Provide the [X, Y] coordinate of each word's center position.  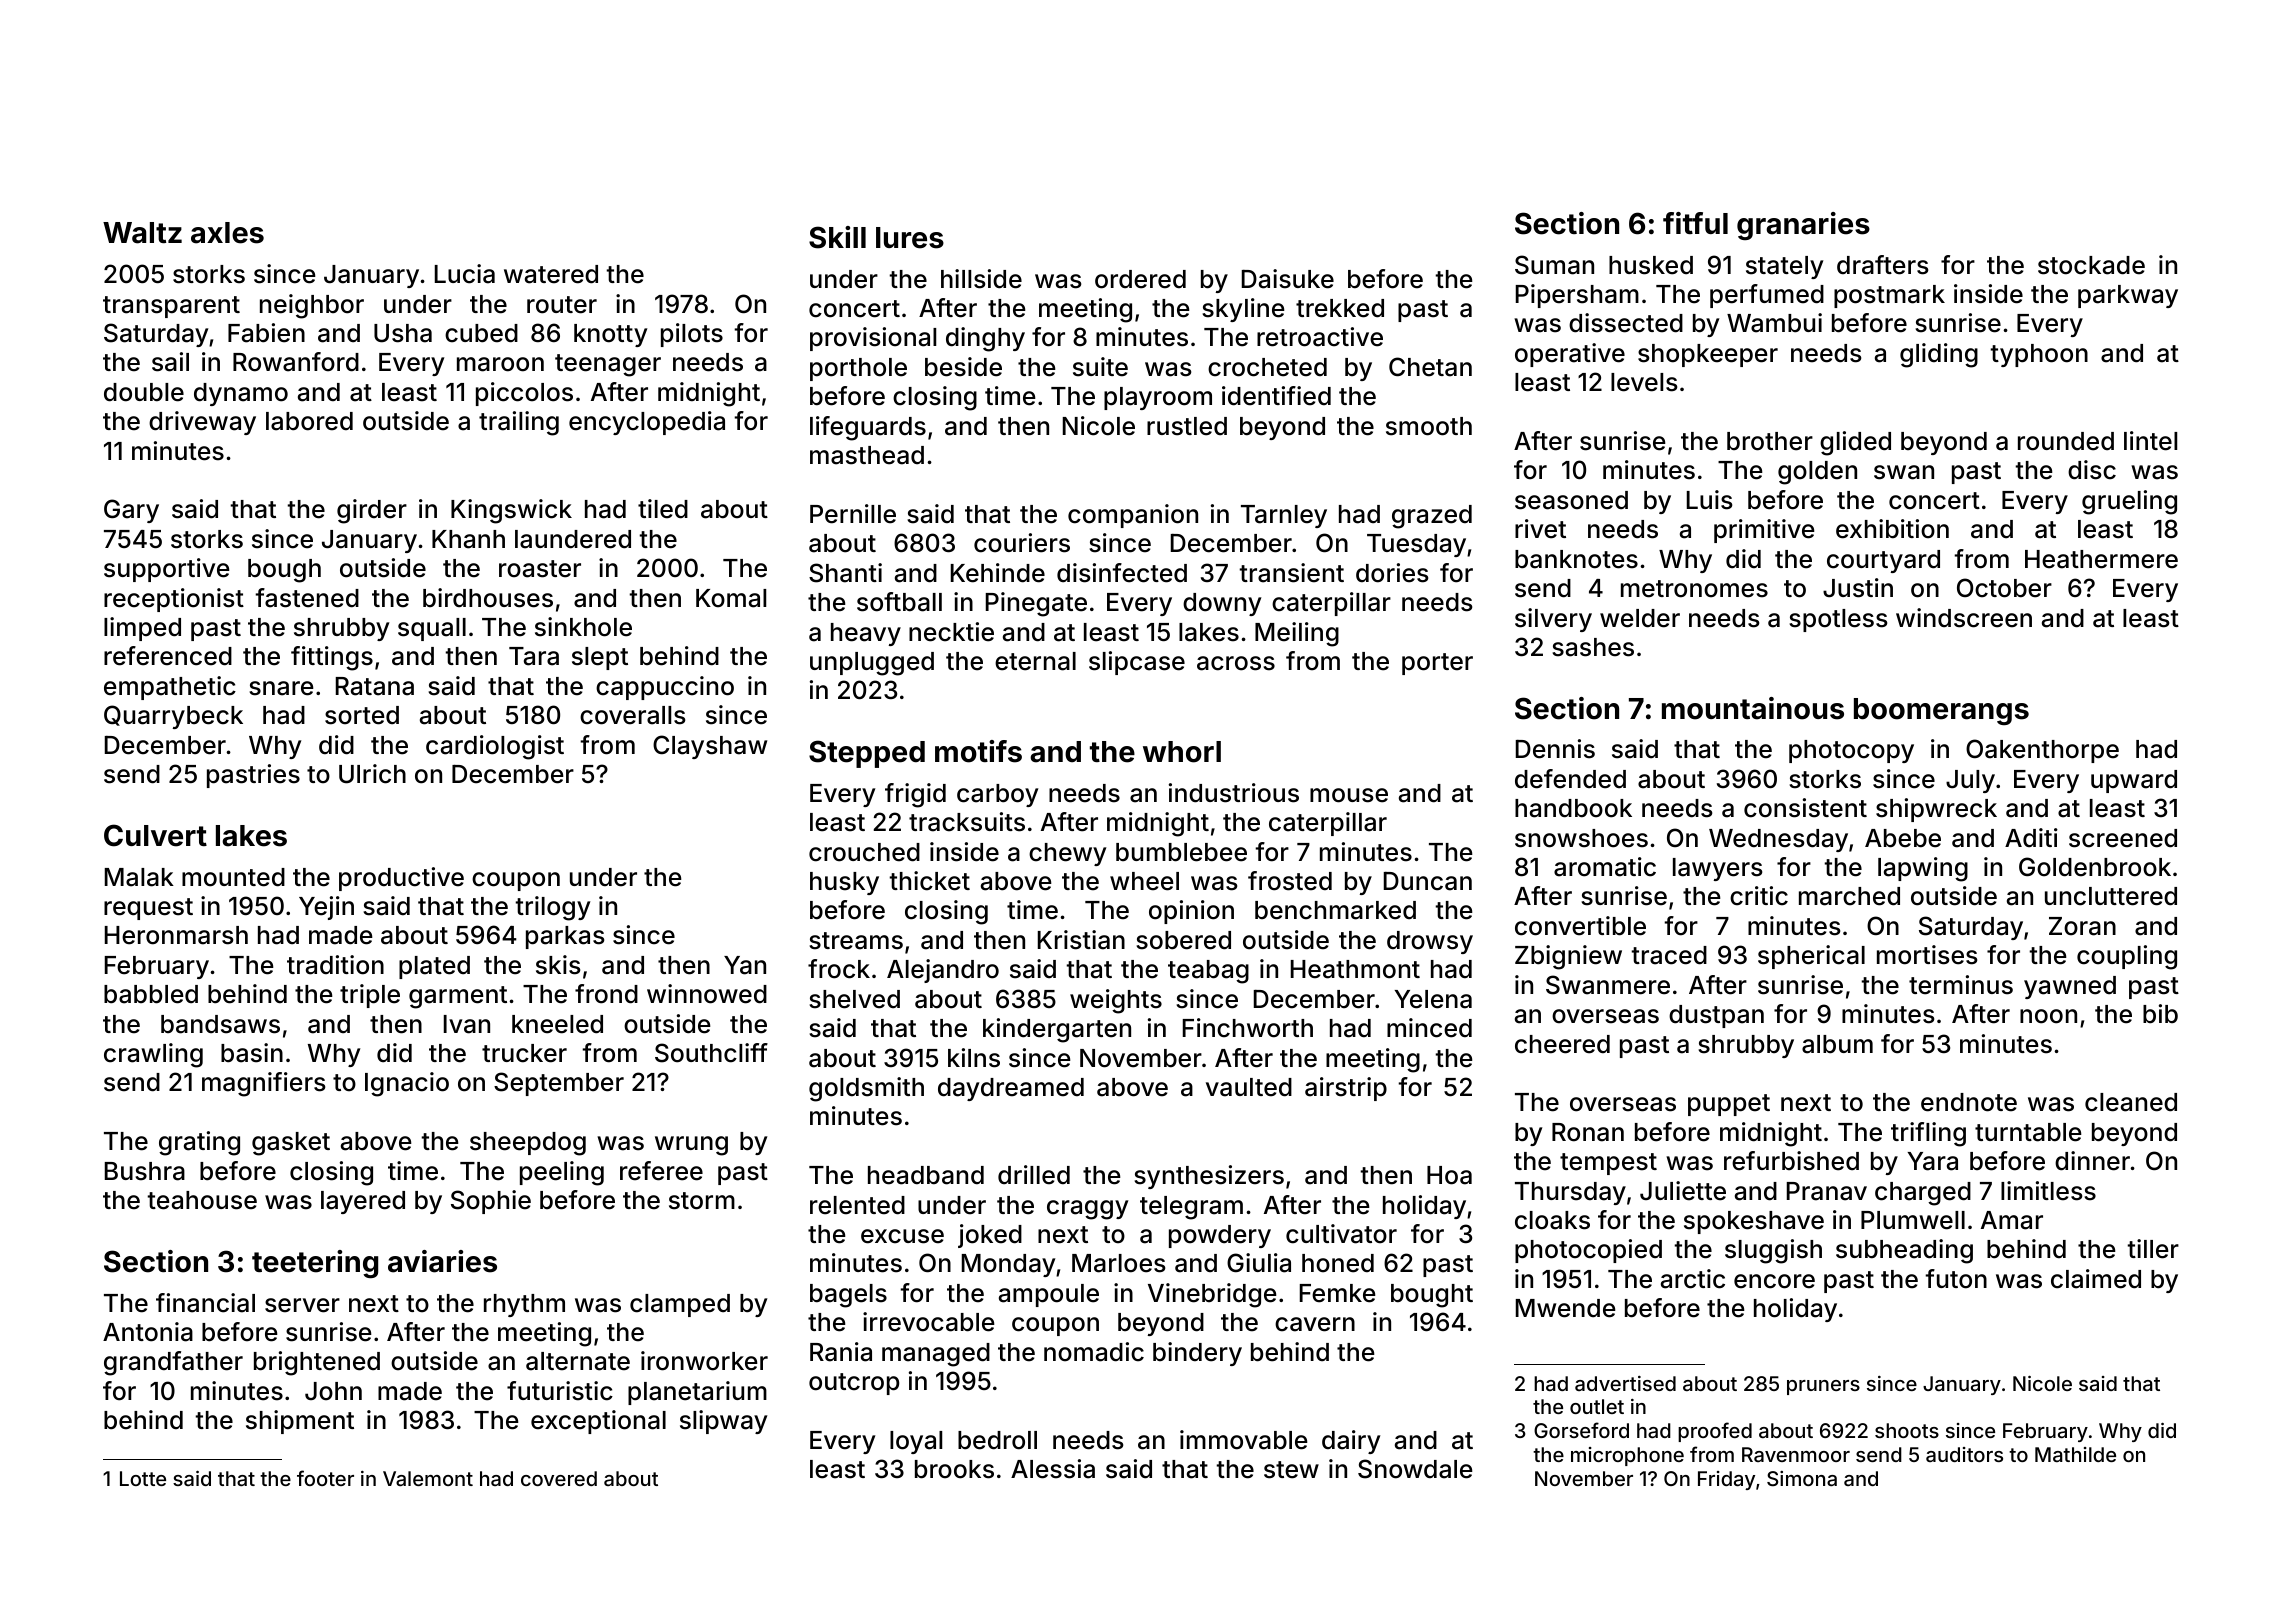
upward [2134, 781]
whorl [1182, 752]
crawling [153, 1055]
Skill [837, 237]
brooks [954, 1469]
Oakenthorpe [2042, 751]
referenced [168, 656]
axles [227, 233]
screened [2123, 838]
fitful [1695, 223]
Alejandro [943, 971]
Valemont [428, 1478]
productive [401, 879]
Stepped [867, 754]
